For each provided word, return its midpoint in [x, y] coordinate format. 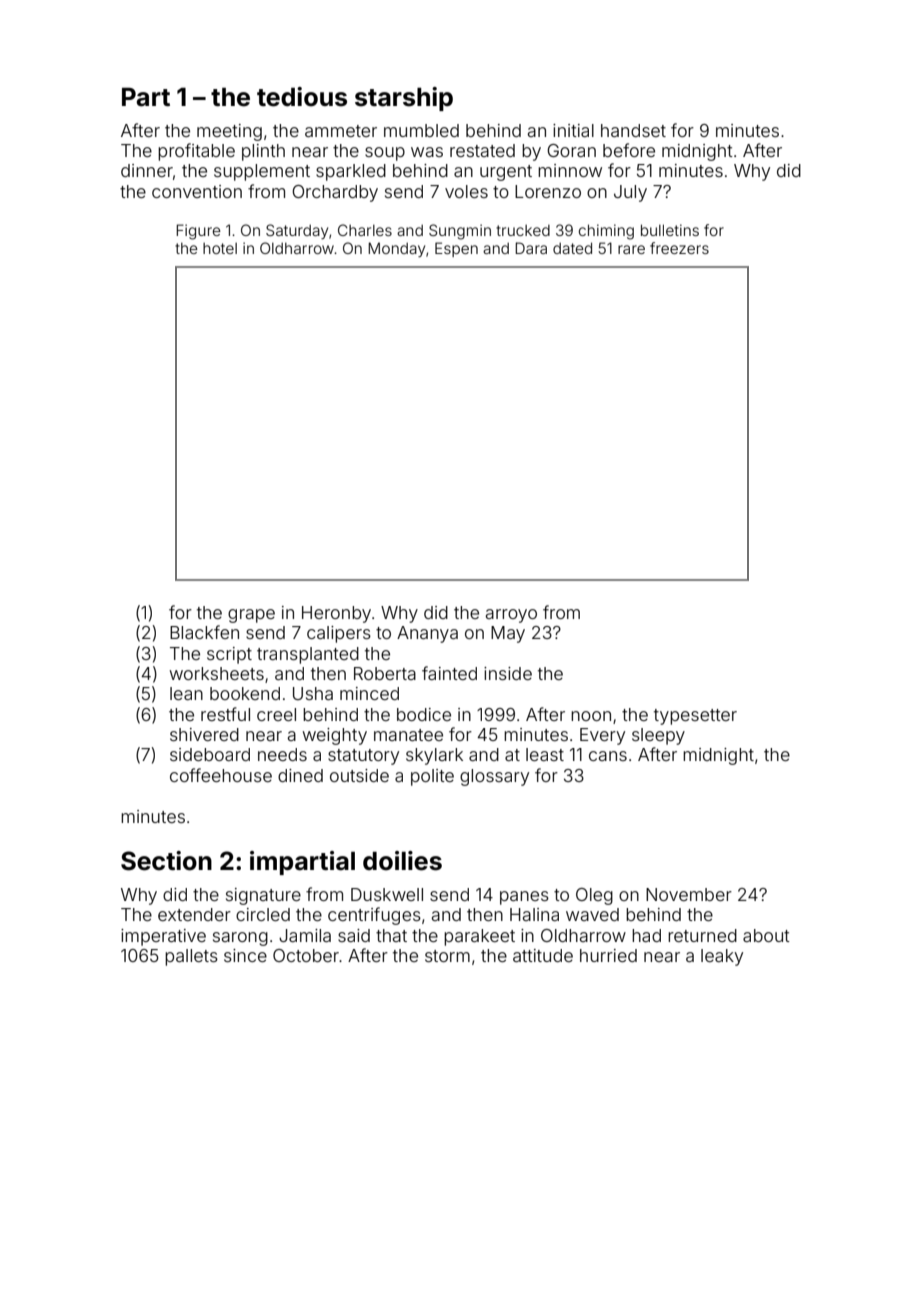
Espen [456, 249]
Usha [313, 693]
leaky [722, 957]
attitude [543, 955]
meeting [229, 132]
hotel [220, 248]
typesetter [695, 717]
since [245, 955]
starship [404, 99]
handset [633, 130]
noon [591, 716]
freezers [679, 248]
